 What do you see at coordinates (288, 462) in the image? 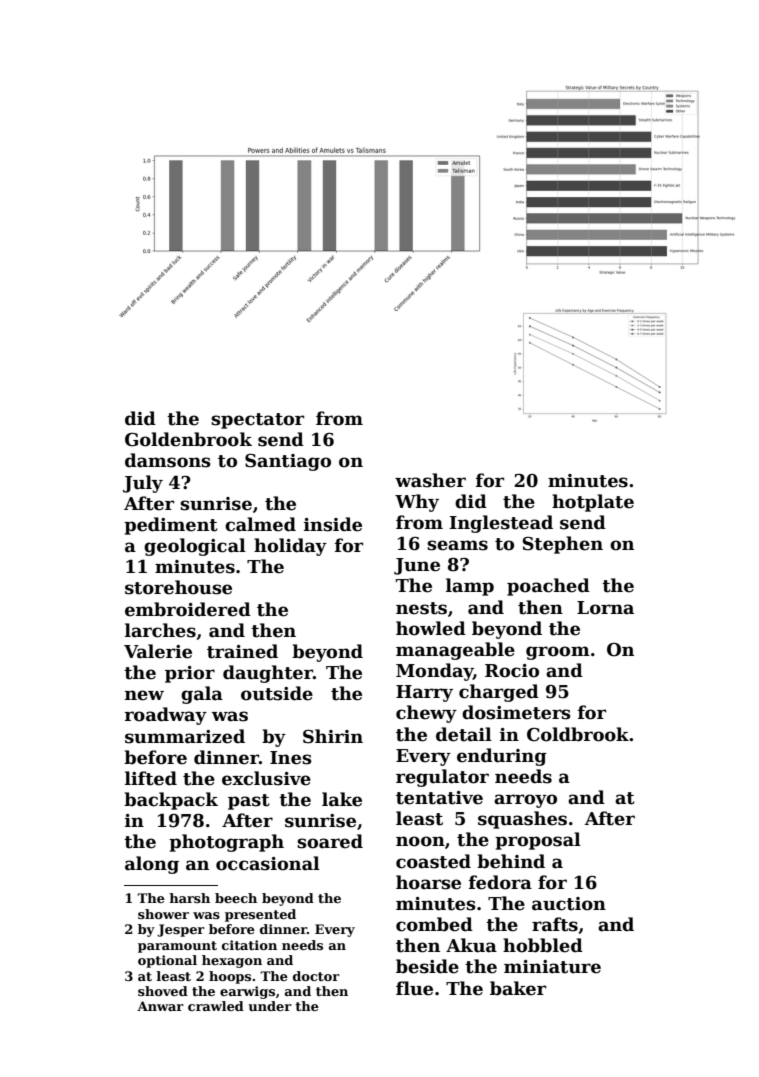
I see `Santiago` at bounding box center [288, 462].
